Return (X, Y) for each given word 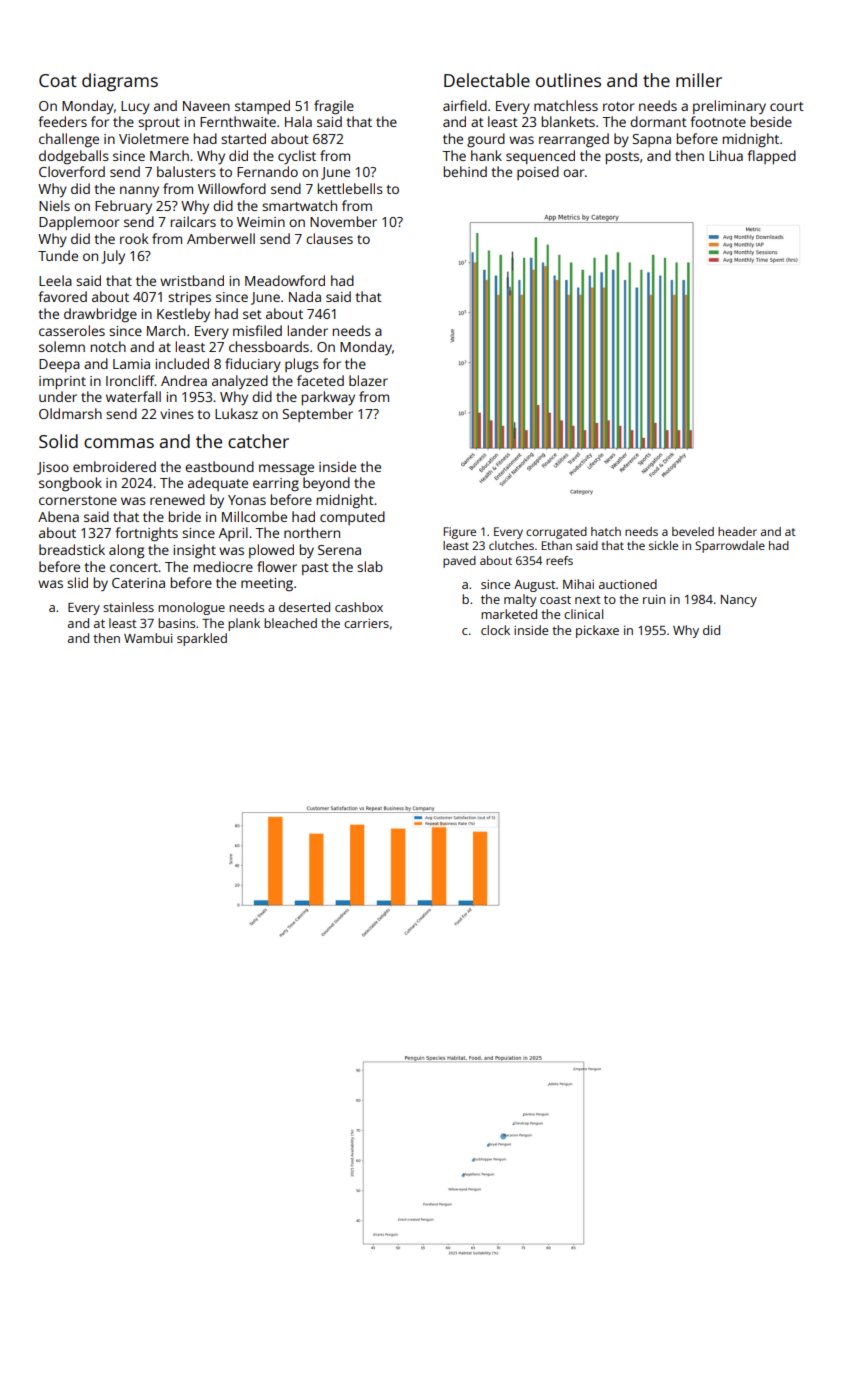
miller (699, 80)
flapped (771, 157)
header (737, 531)
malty (520, 600)
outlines (568, 80)
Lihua (726, 155)
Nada (305, 296)
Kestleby (183, 315)
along (126, 551)
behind (465, 171)
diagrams (120, 82)
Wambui (148, 638)
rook (134, 238)
